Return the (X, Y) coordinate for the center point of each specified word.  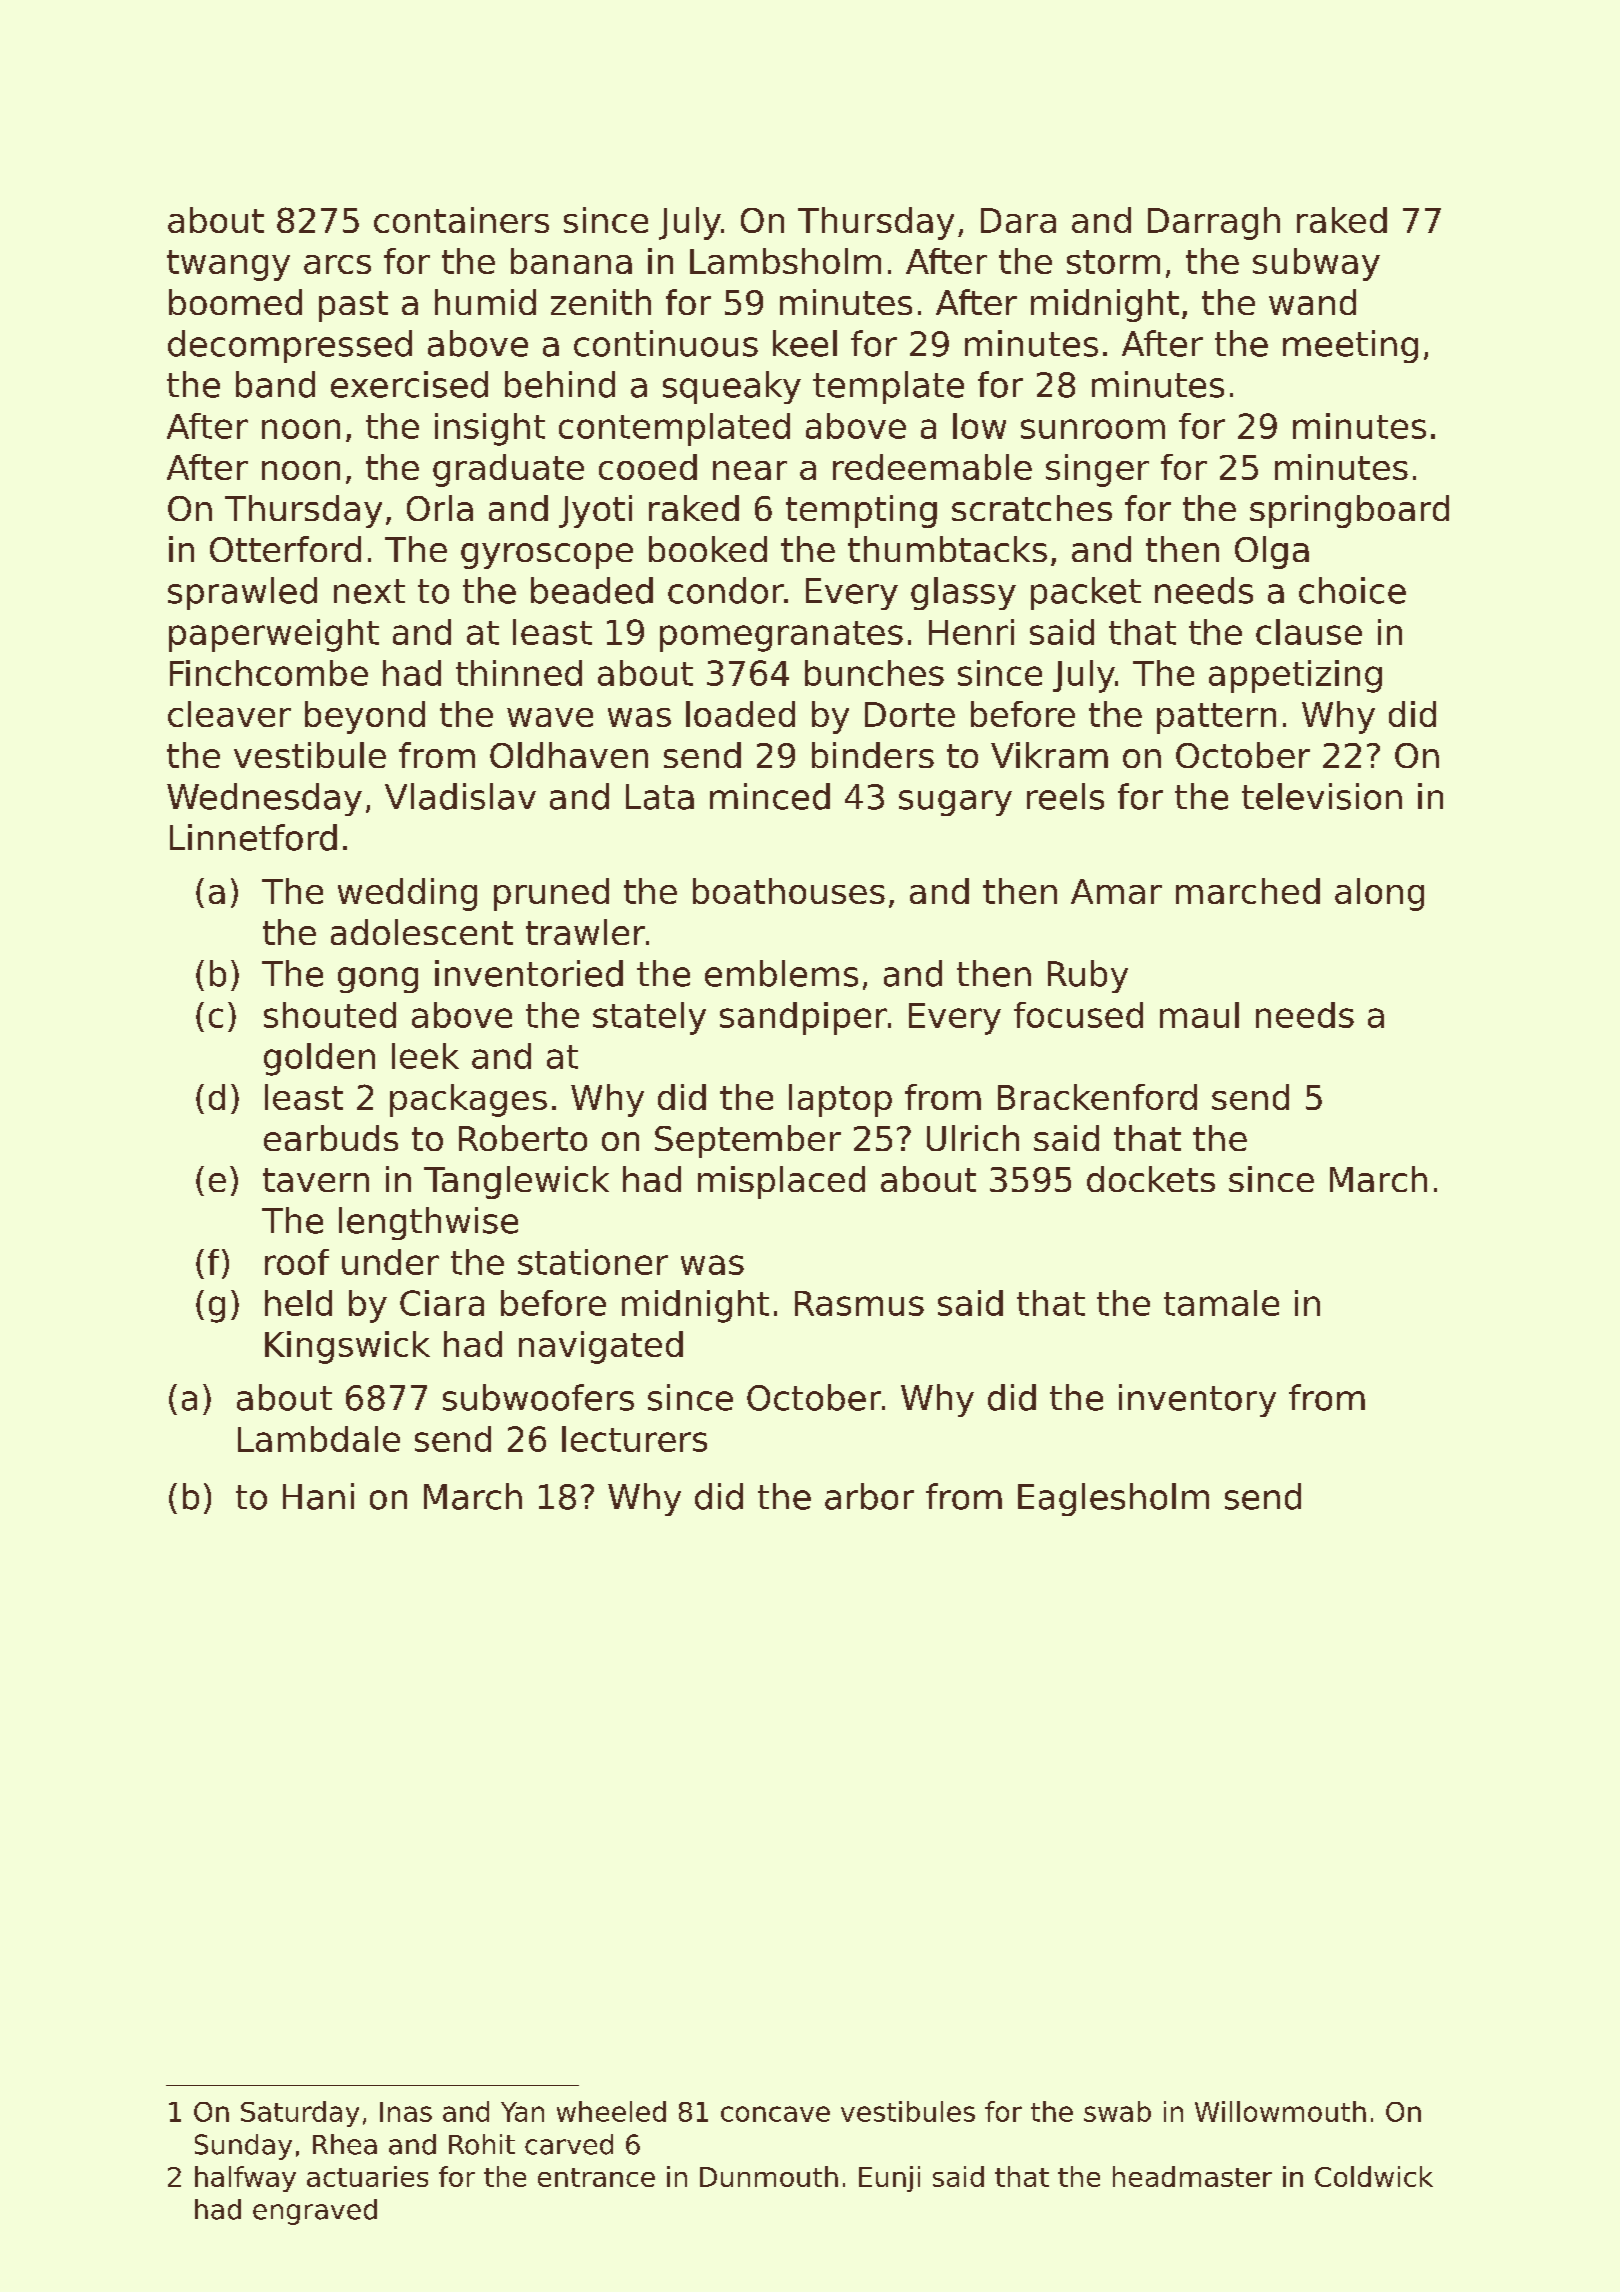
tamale (1221, 1303)
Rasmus (859, 1303)
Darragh (1214, 223)
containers (461, 220)
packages (468, 1100)
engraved (315, 2212)
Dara (1018, 220)
